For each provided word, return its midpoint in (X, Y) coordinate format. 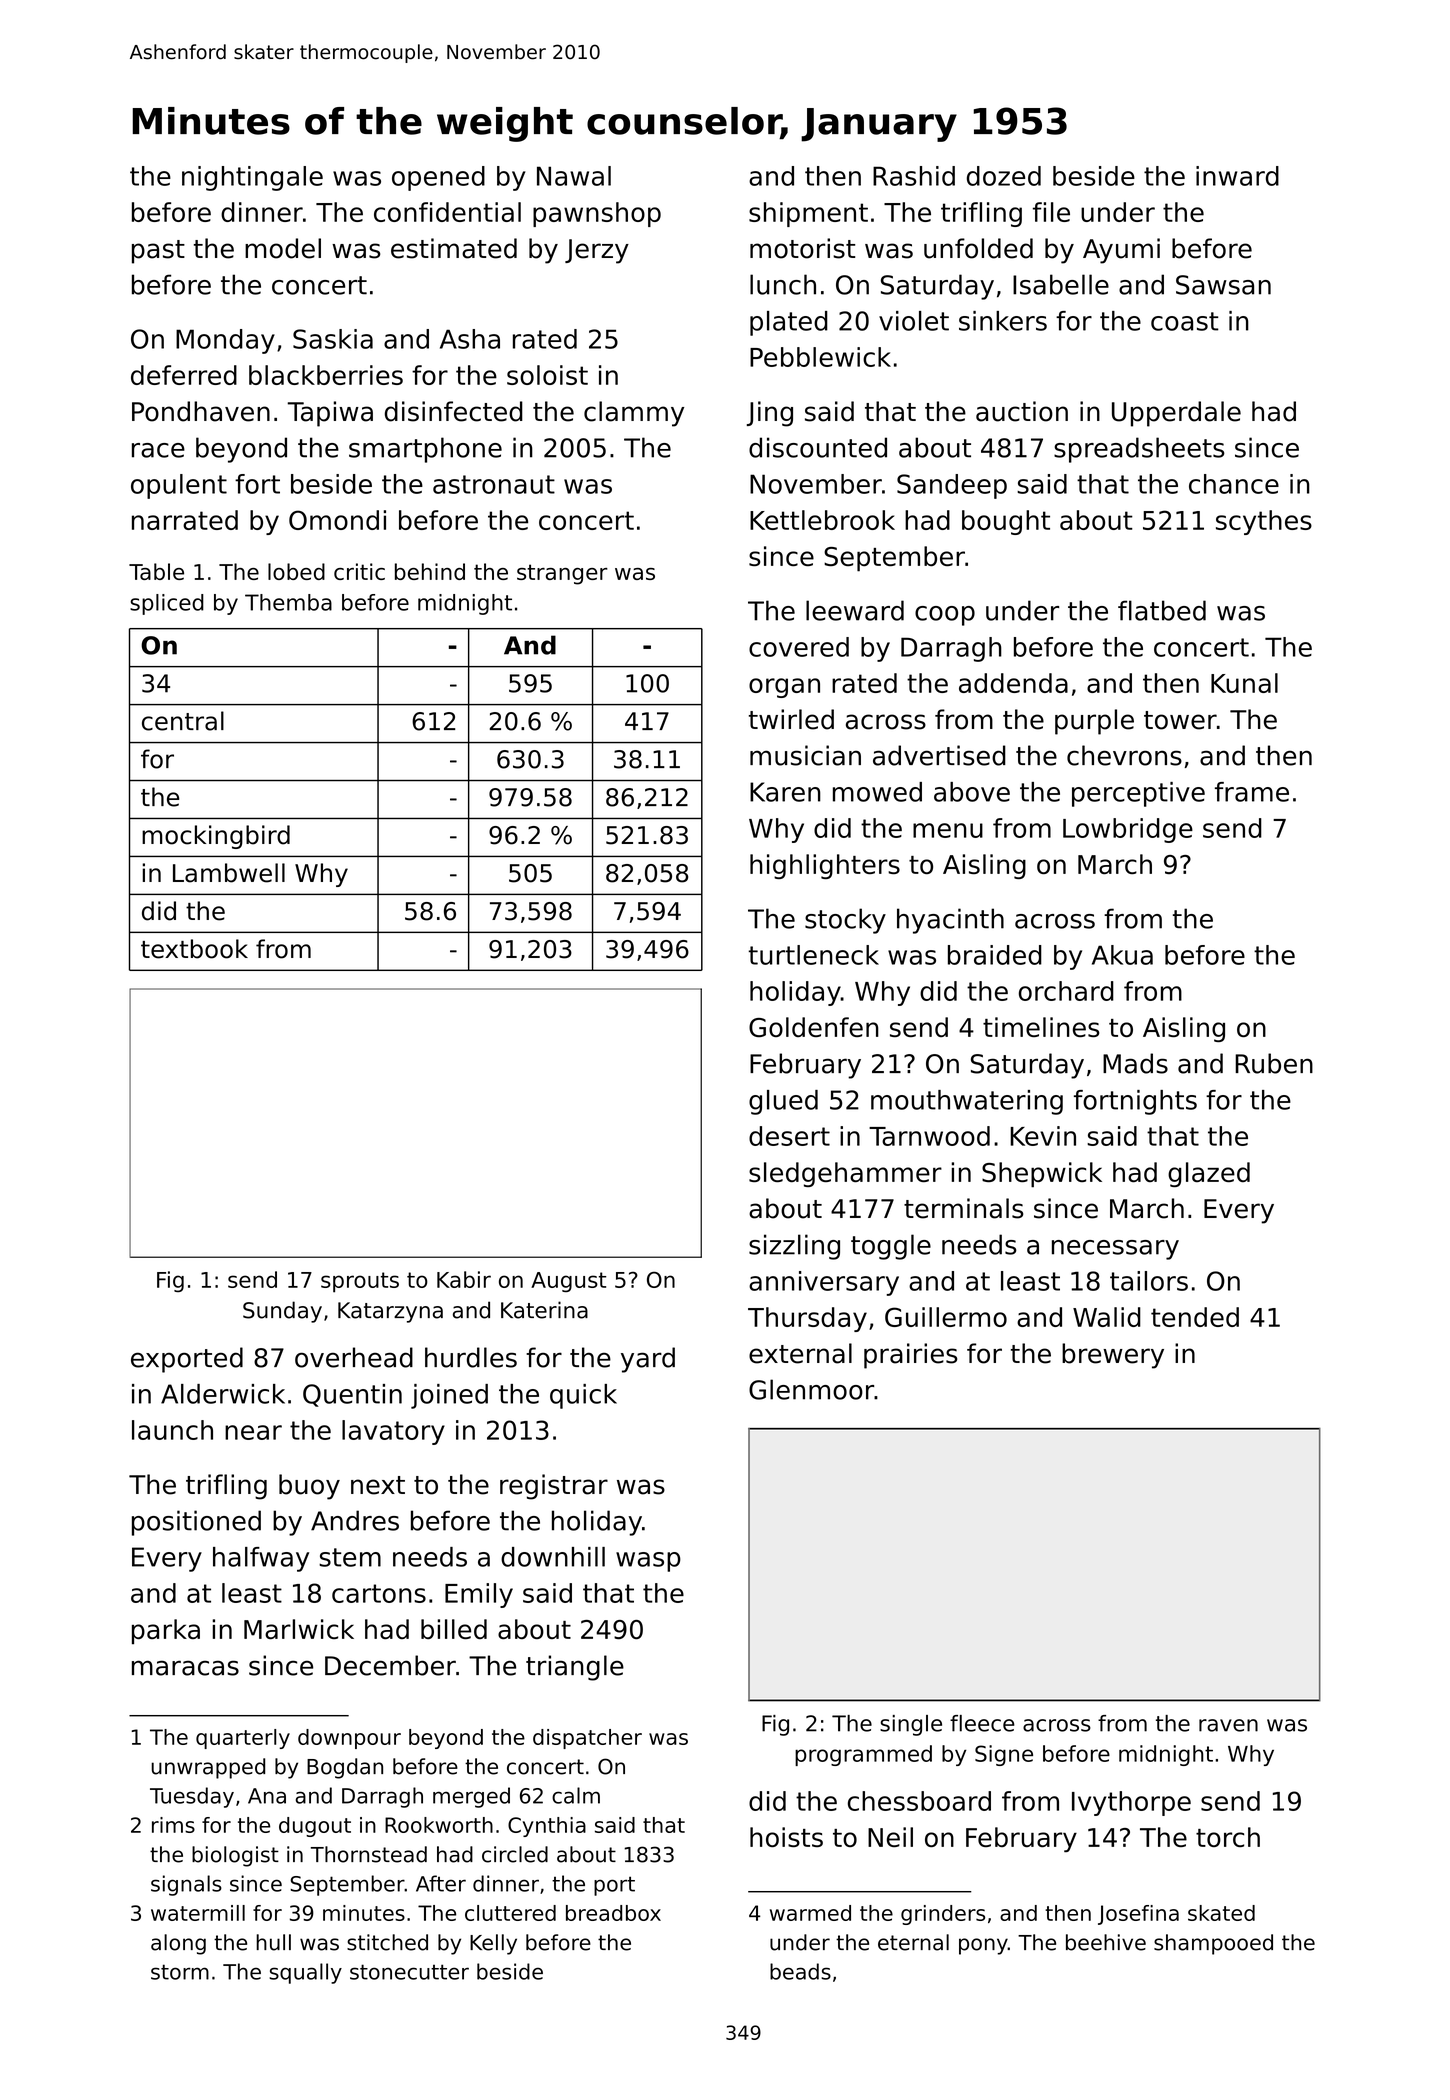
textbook (194, 949)
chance (1234, 484)
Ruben (1274, 1063)
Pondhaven (201, 411)
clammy (634, 414)
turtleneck (814, 955)
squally (305, 1973)
